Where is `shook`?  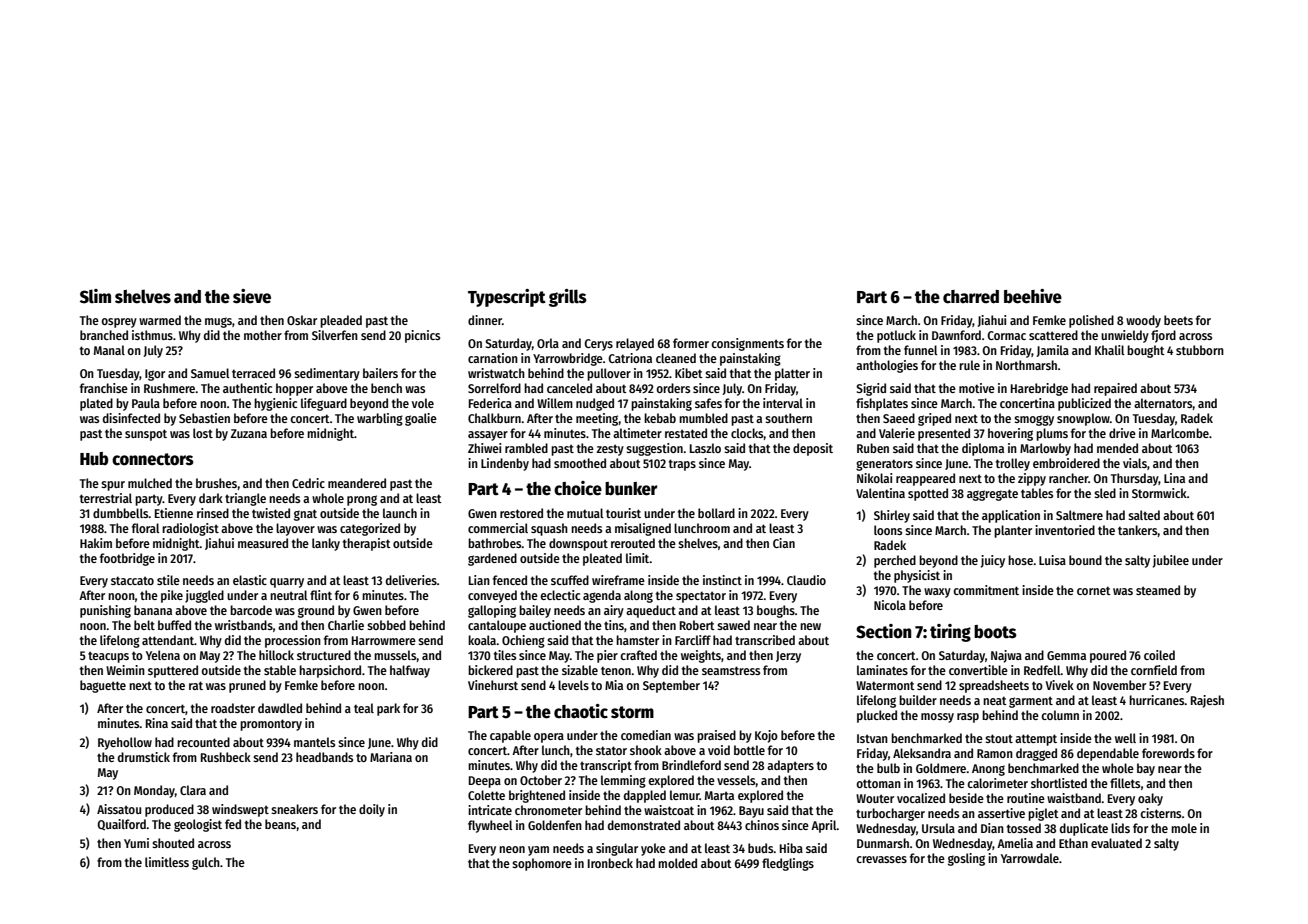 shook is located at coordinates (646, 750).
